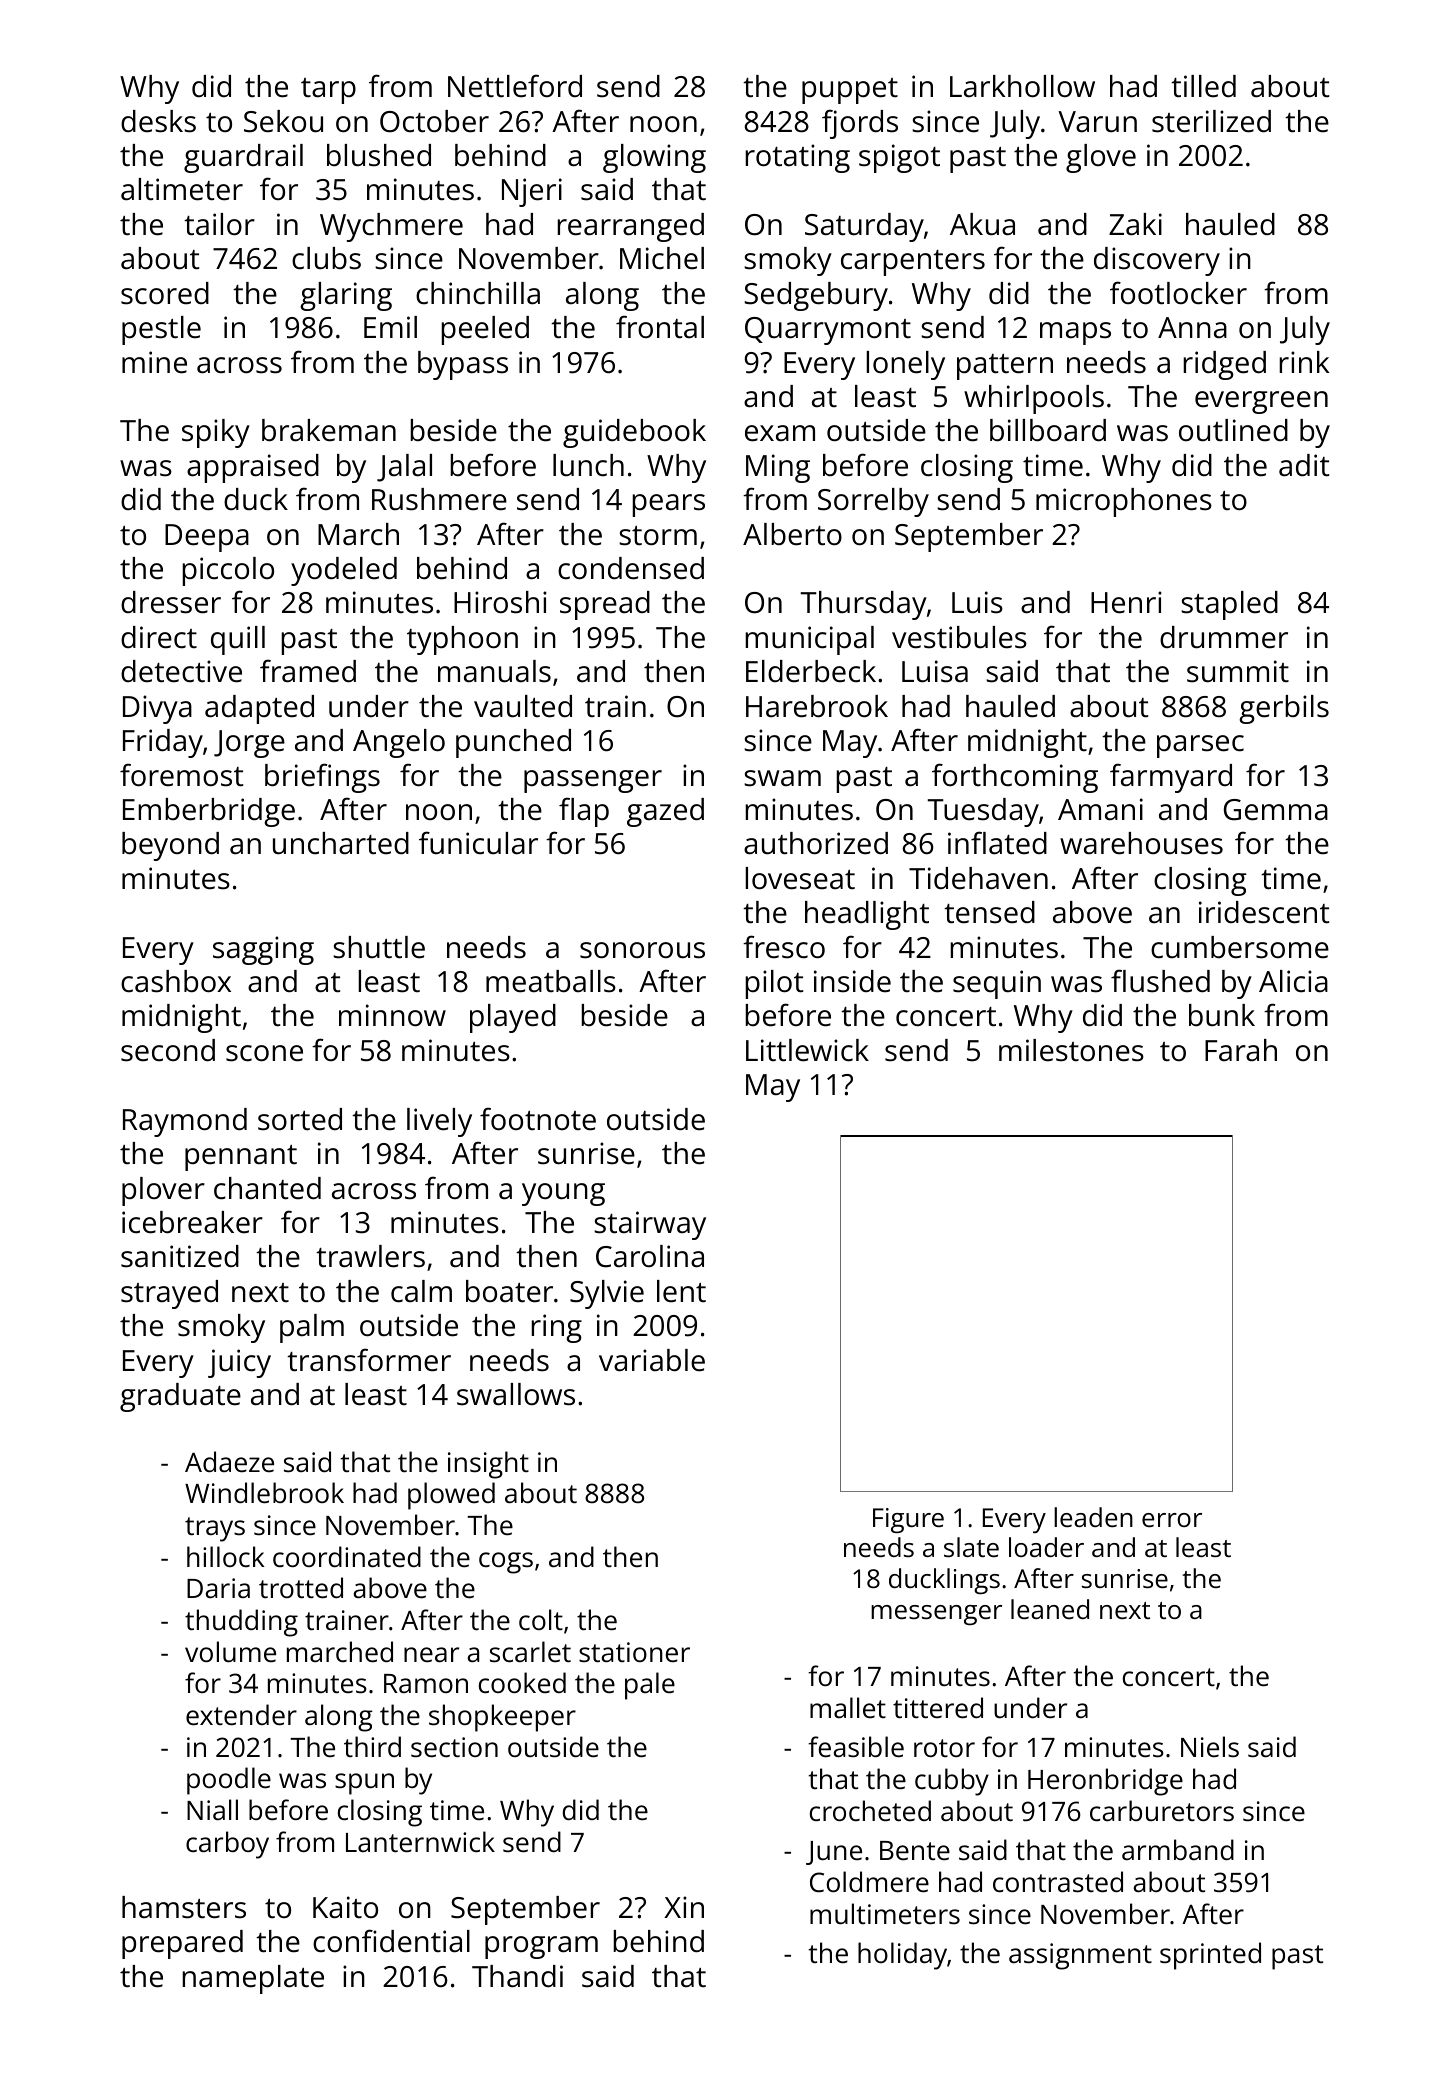  What do you see at coordinates (908, 1520) in the document?
I see `Figure` at bounding box center [908, 1520].
